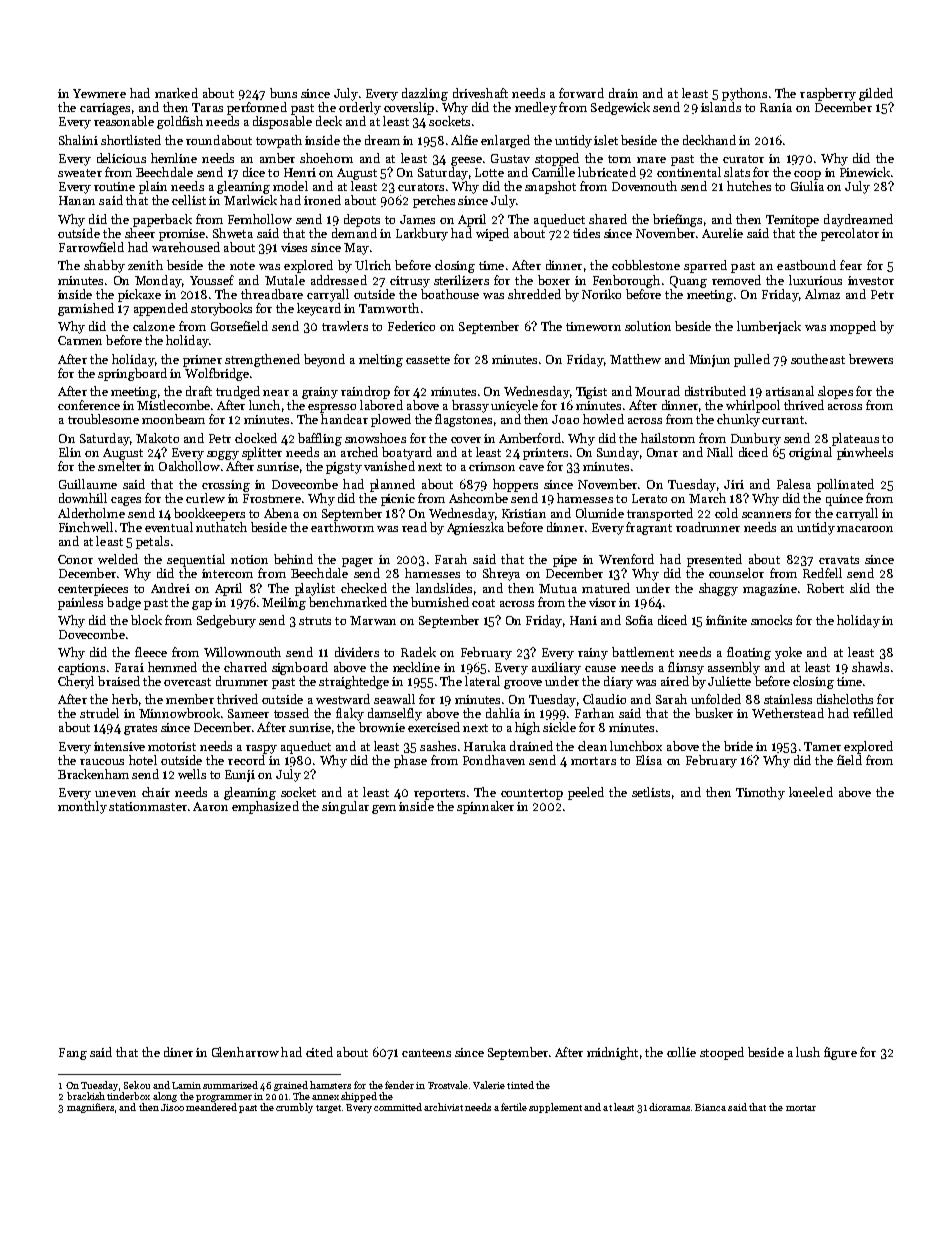 The height and width of the page is (1233, 952). I want to click on Glenharrow, so click(245, 1052).
